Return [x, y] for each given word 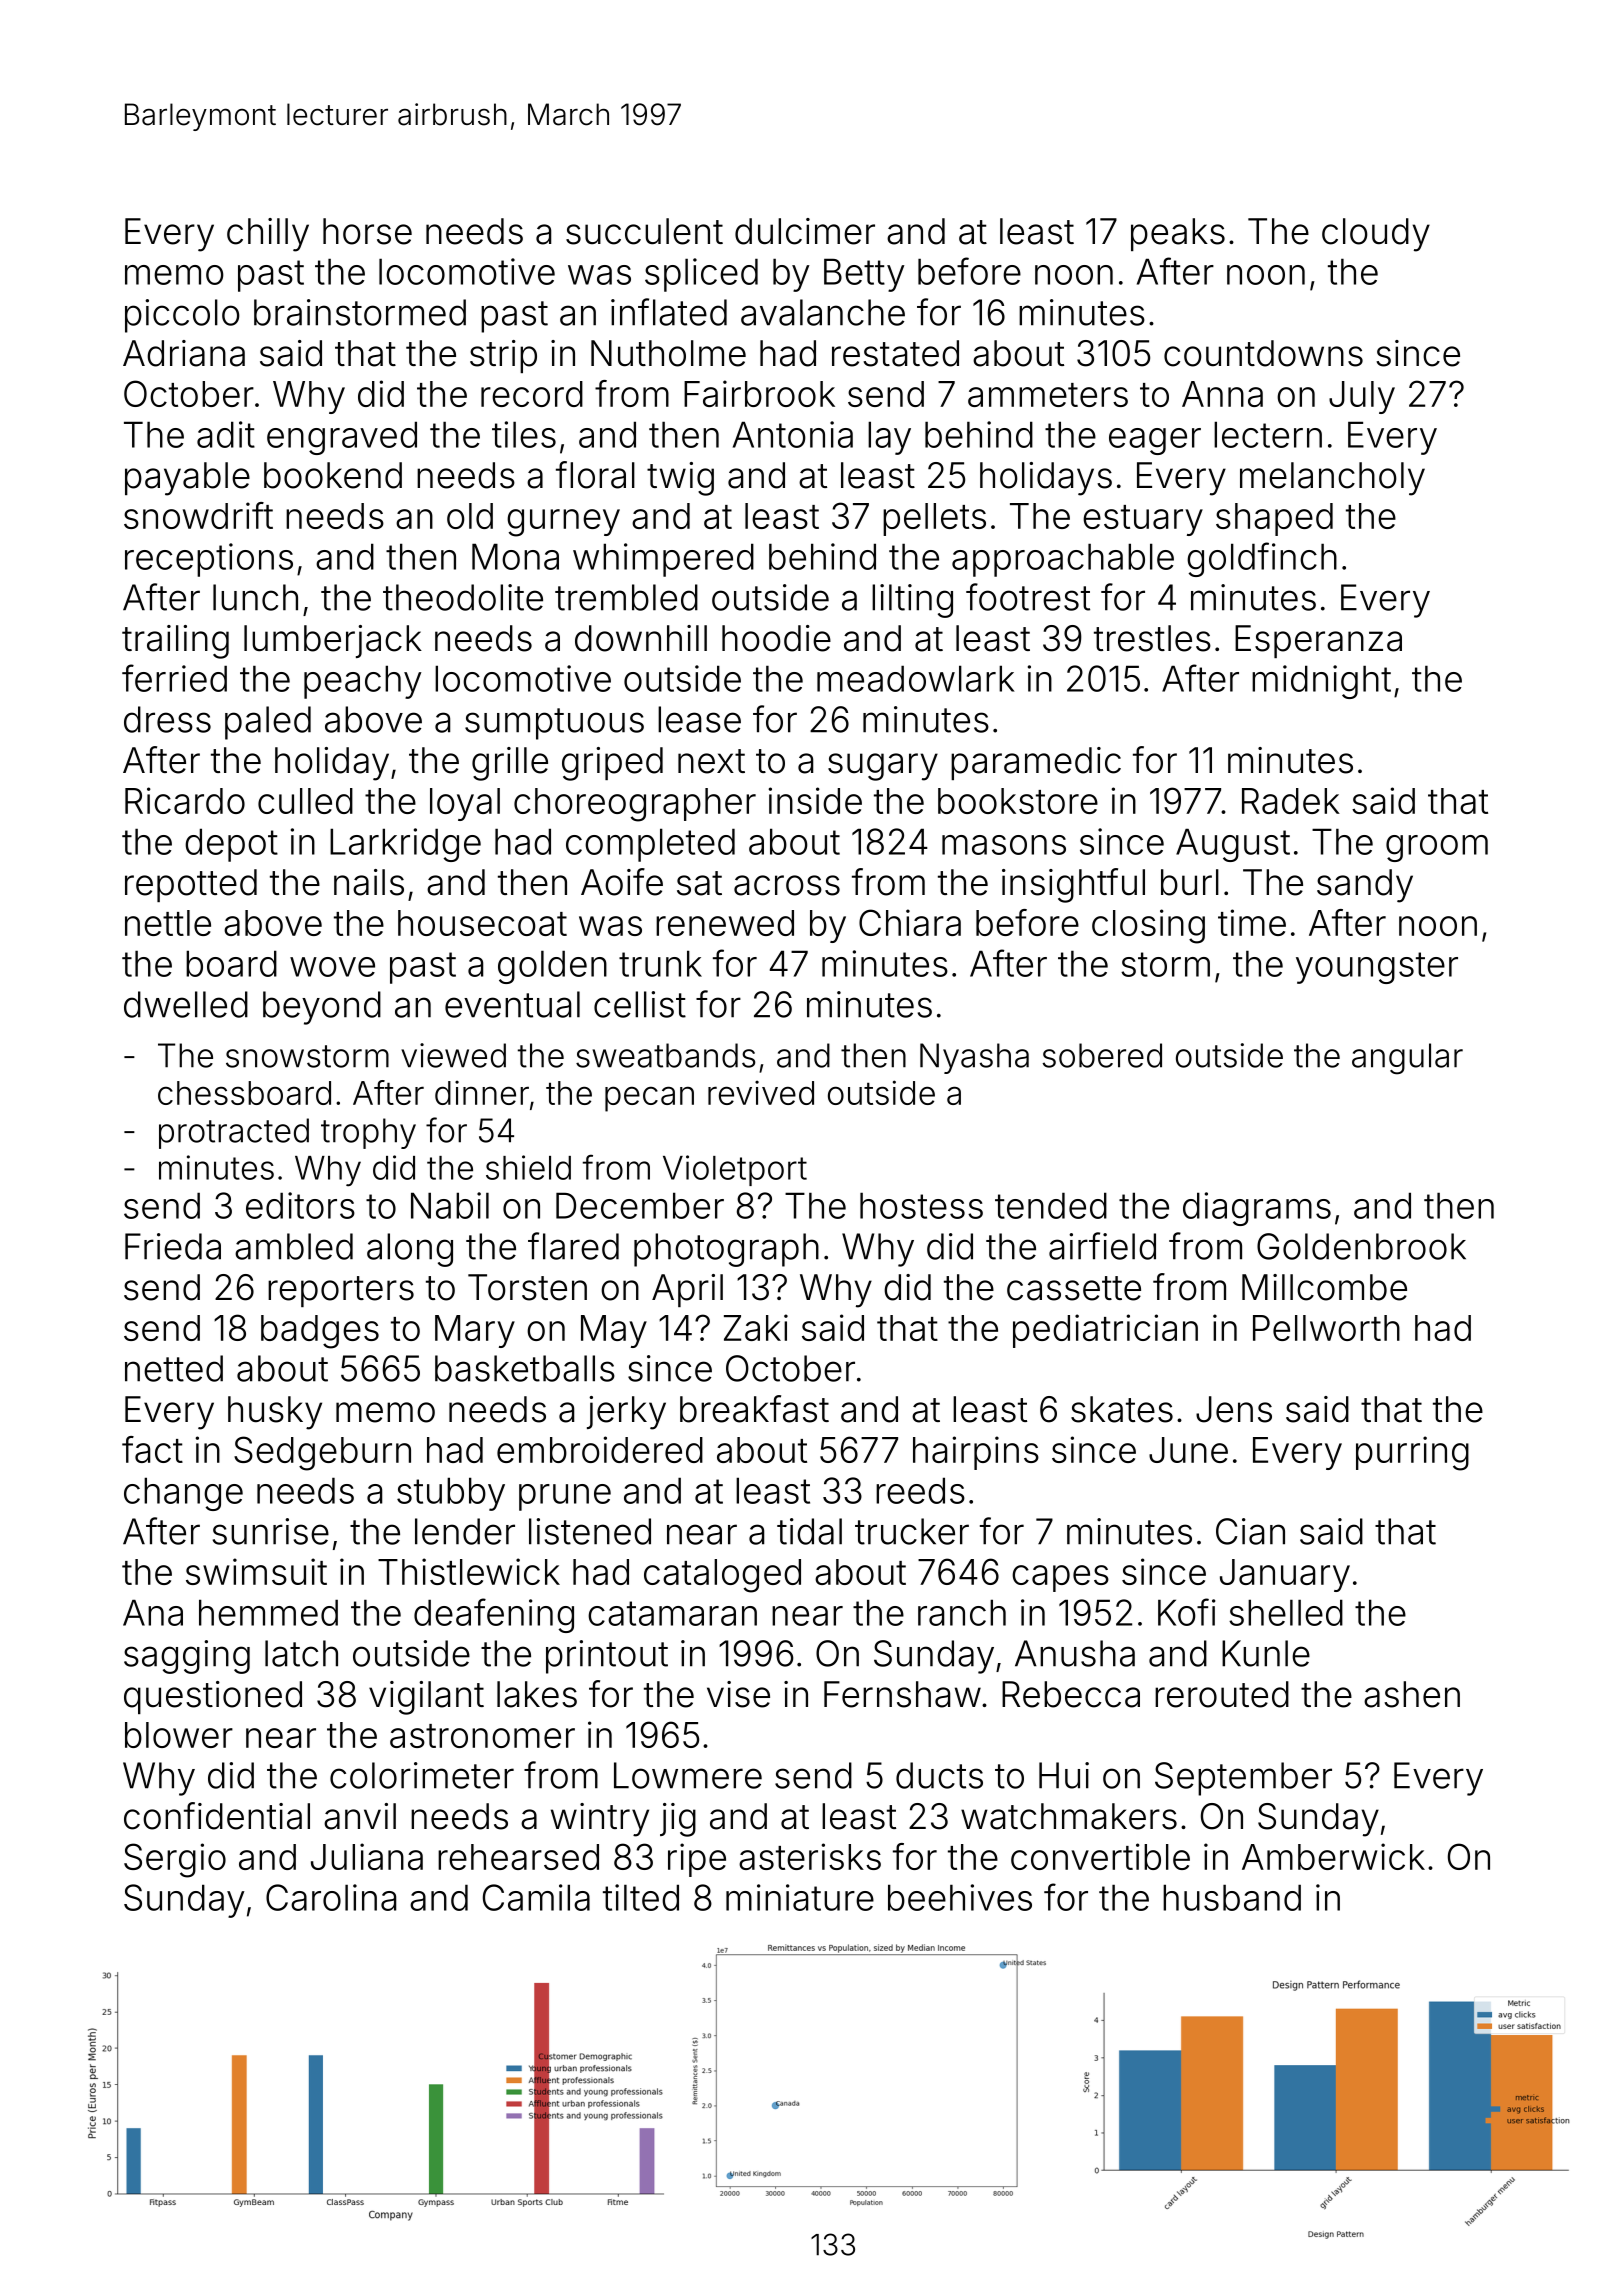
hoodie [776, 638]
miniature [800, 1897]
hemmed [268, 1612]
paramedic [1036, 763]
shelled [1286, 1612]
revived [761, 1092]
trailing [175, 642]
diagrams [1257, 1209]
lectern [1268, 434]
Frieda [173, 1246]
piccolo [182, 316]
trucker [912, 1531]
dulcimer [805, 231]
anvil [360, 1816]
